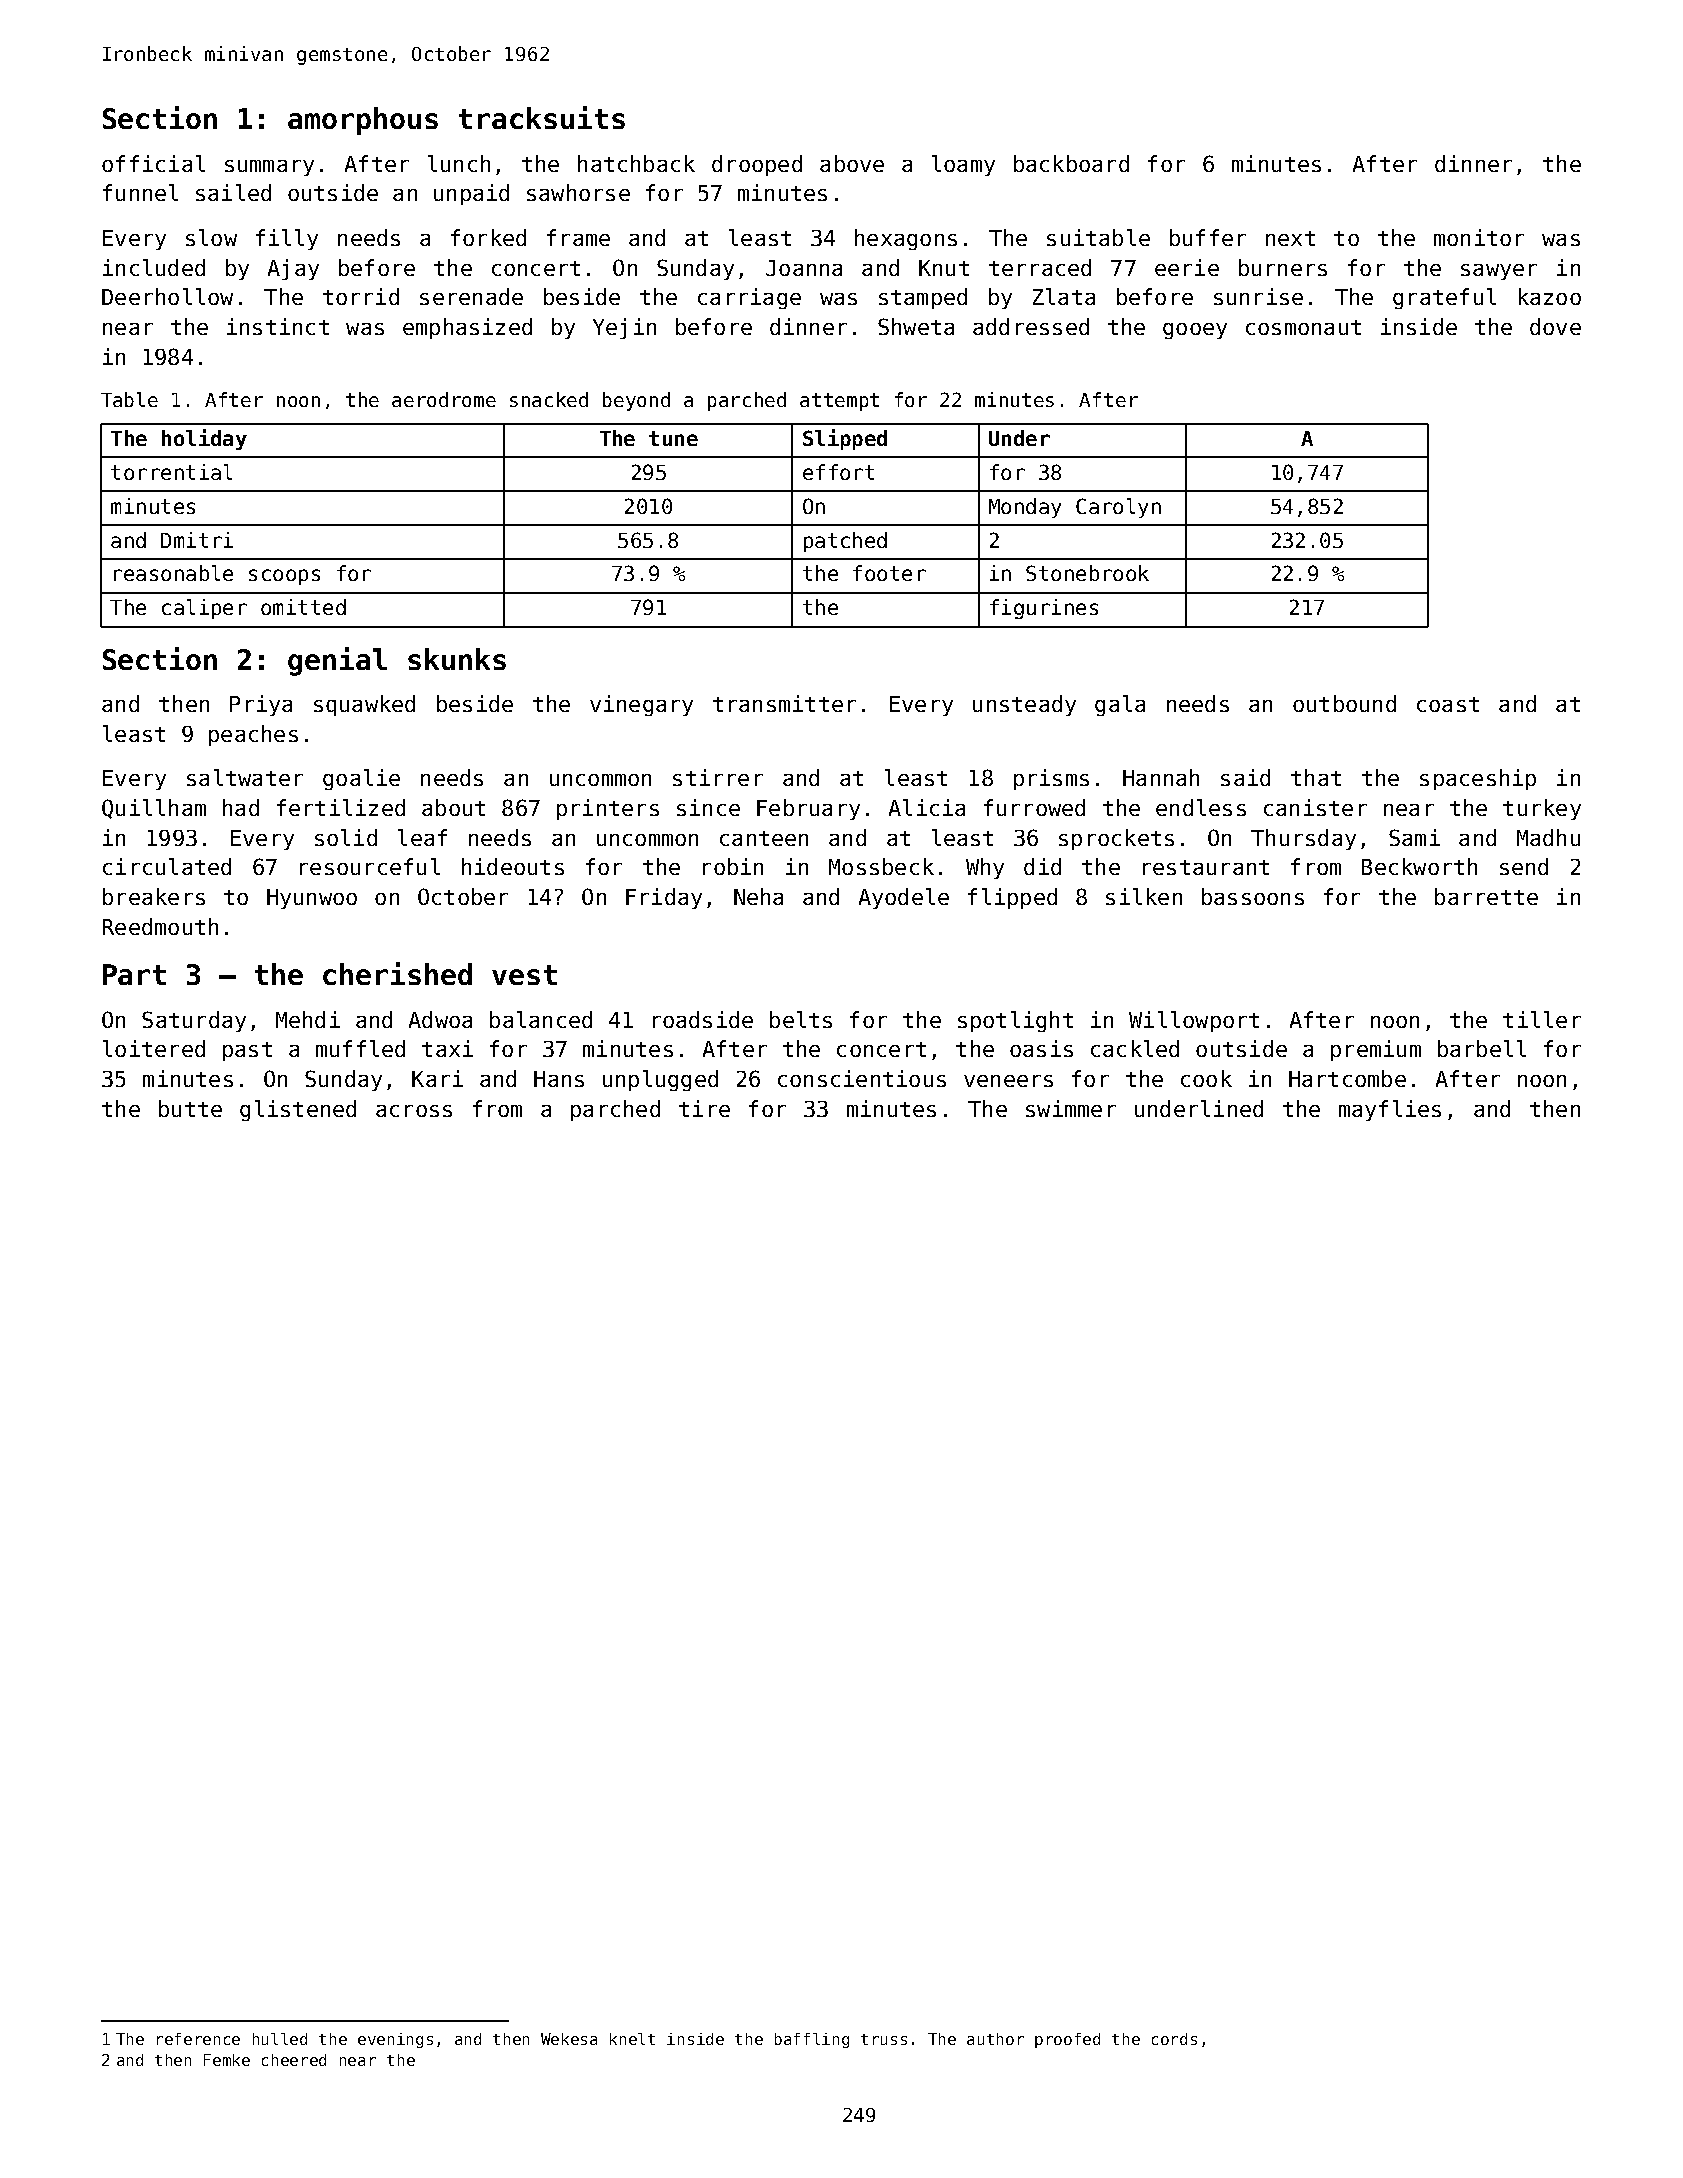 This screenshot has width=1683, height=2178. What do you see at coordinates (198, 2039) in the screenshot?
I see `reference` at bounding box center [198, 2039].
